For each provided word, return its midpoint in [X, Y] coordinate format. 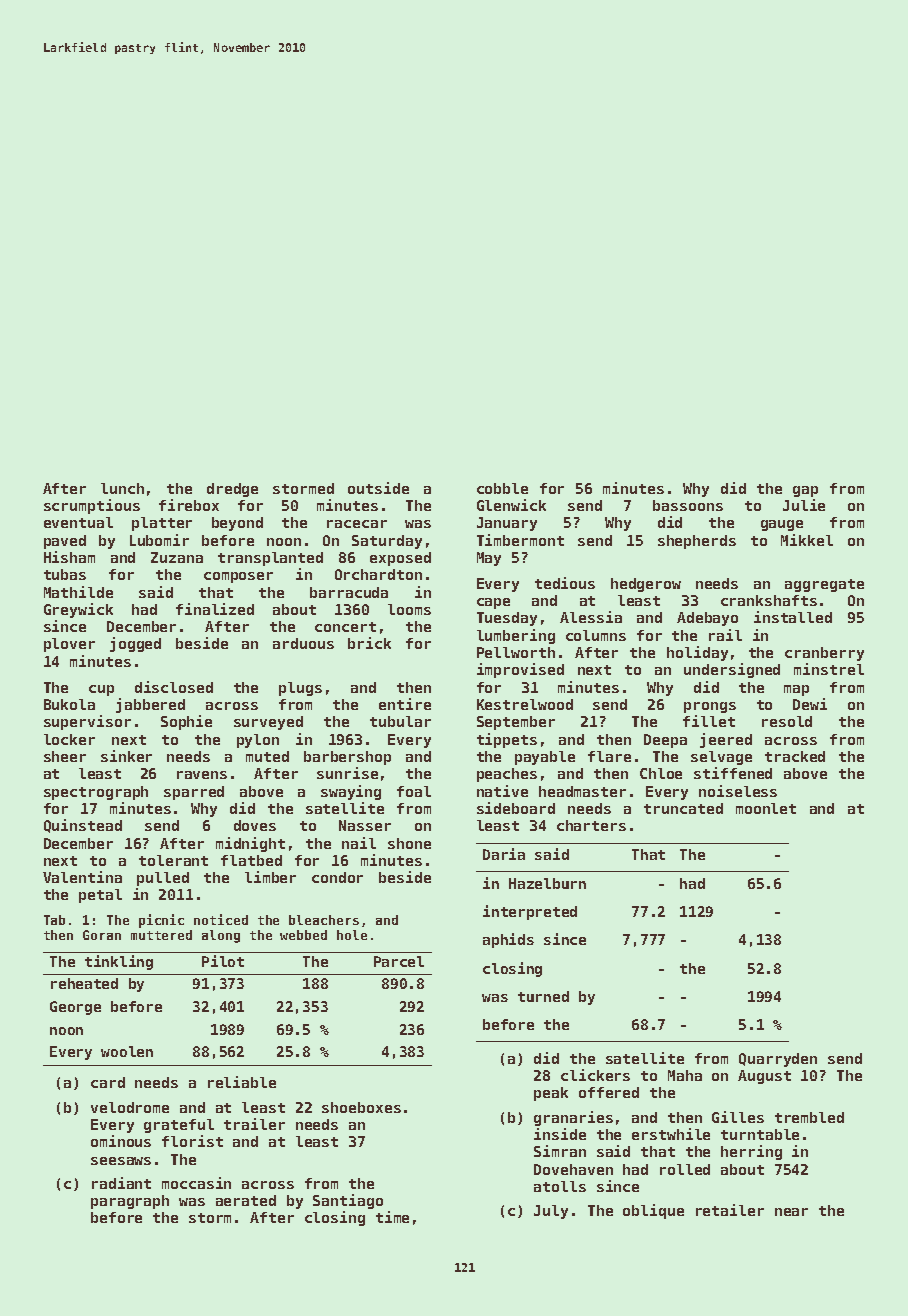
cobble [502, 488]
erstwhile [671, 1134]
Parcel [399, 961]
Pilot [223, 961]
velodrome [130, 1107]
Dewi [810, 704]
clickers [595, 1075]
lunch [122, 488]
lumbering [516, 636]
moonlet [766, 808]
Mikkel [807, 540]
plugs [300, 689]
